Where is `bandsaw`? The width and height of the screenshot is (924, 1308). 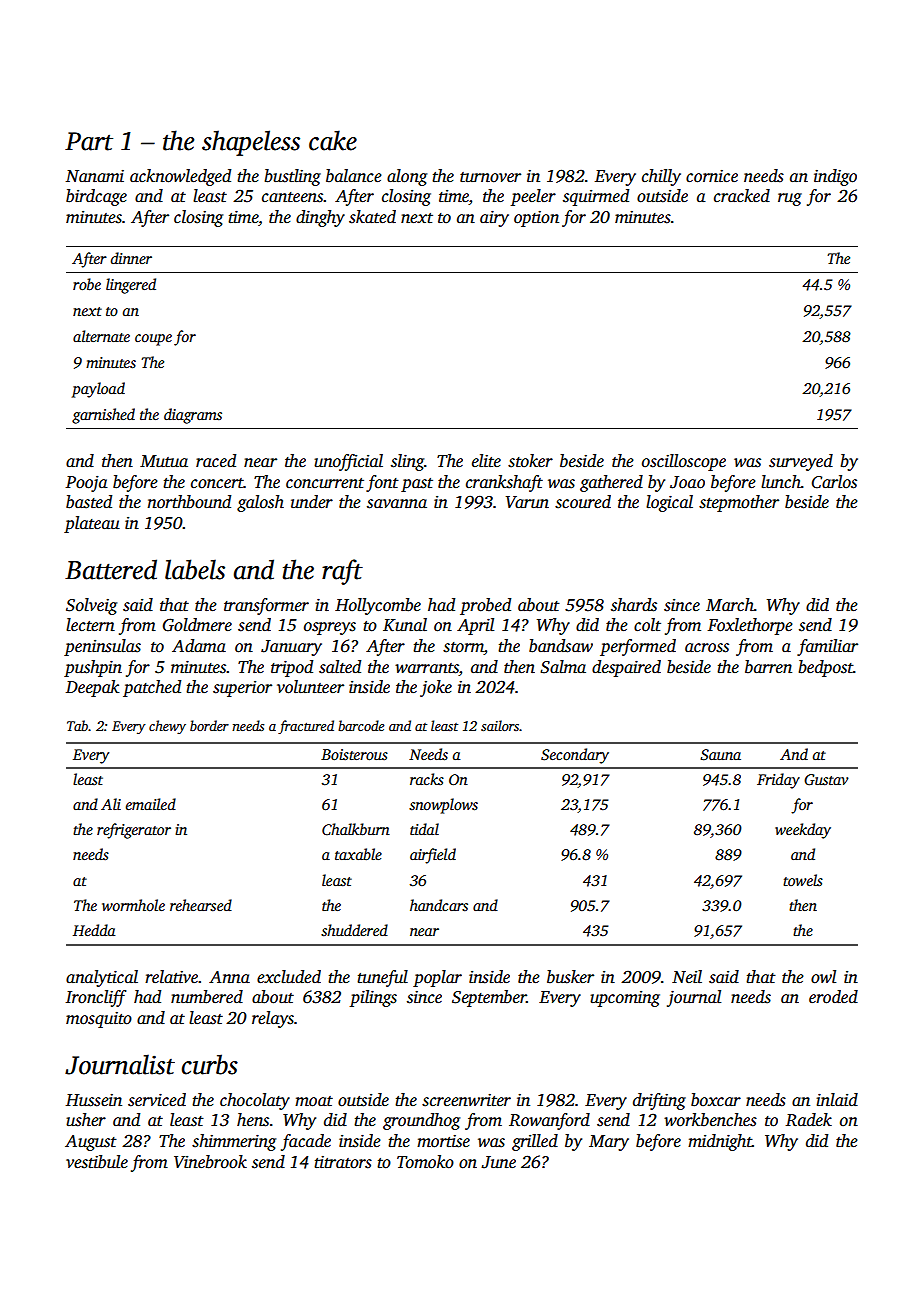
bandsaw is located at coordinates (561, 646).
